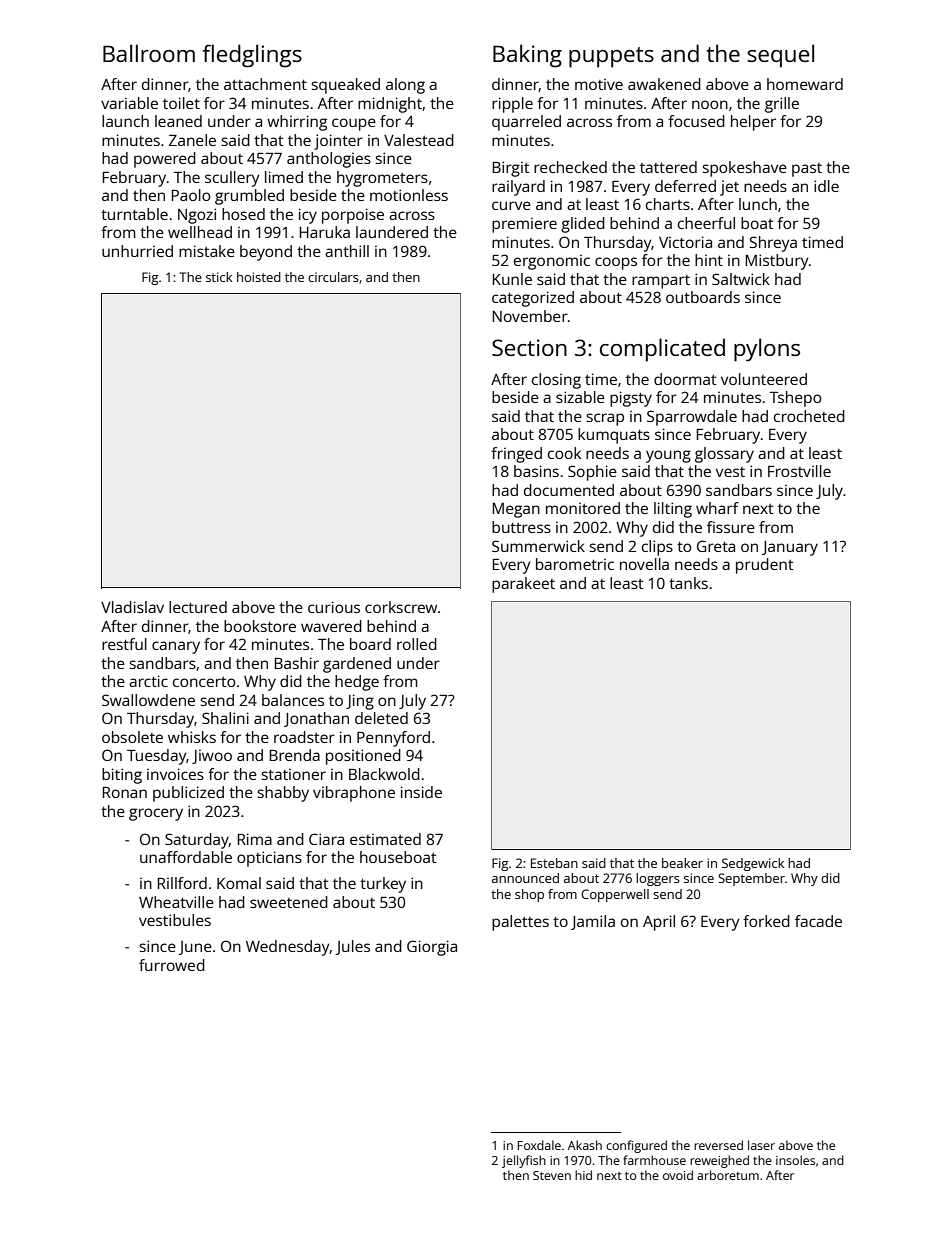 The image size is (952, 1233). Describe the element at coordinates (308, 216) in the screenshot. I see `icy` at that location.
